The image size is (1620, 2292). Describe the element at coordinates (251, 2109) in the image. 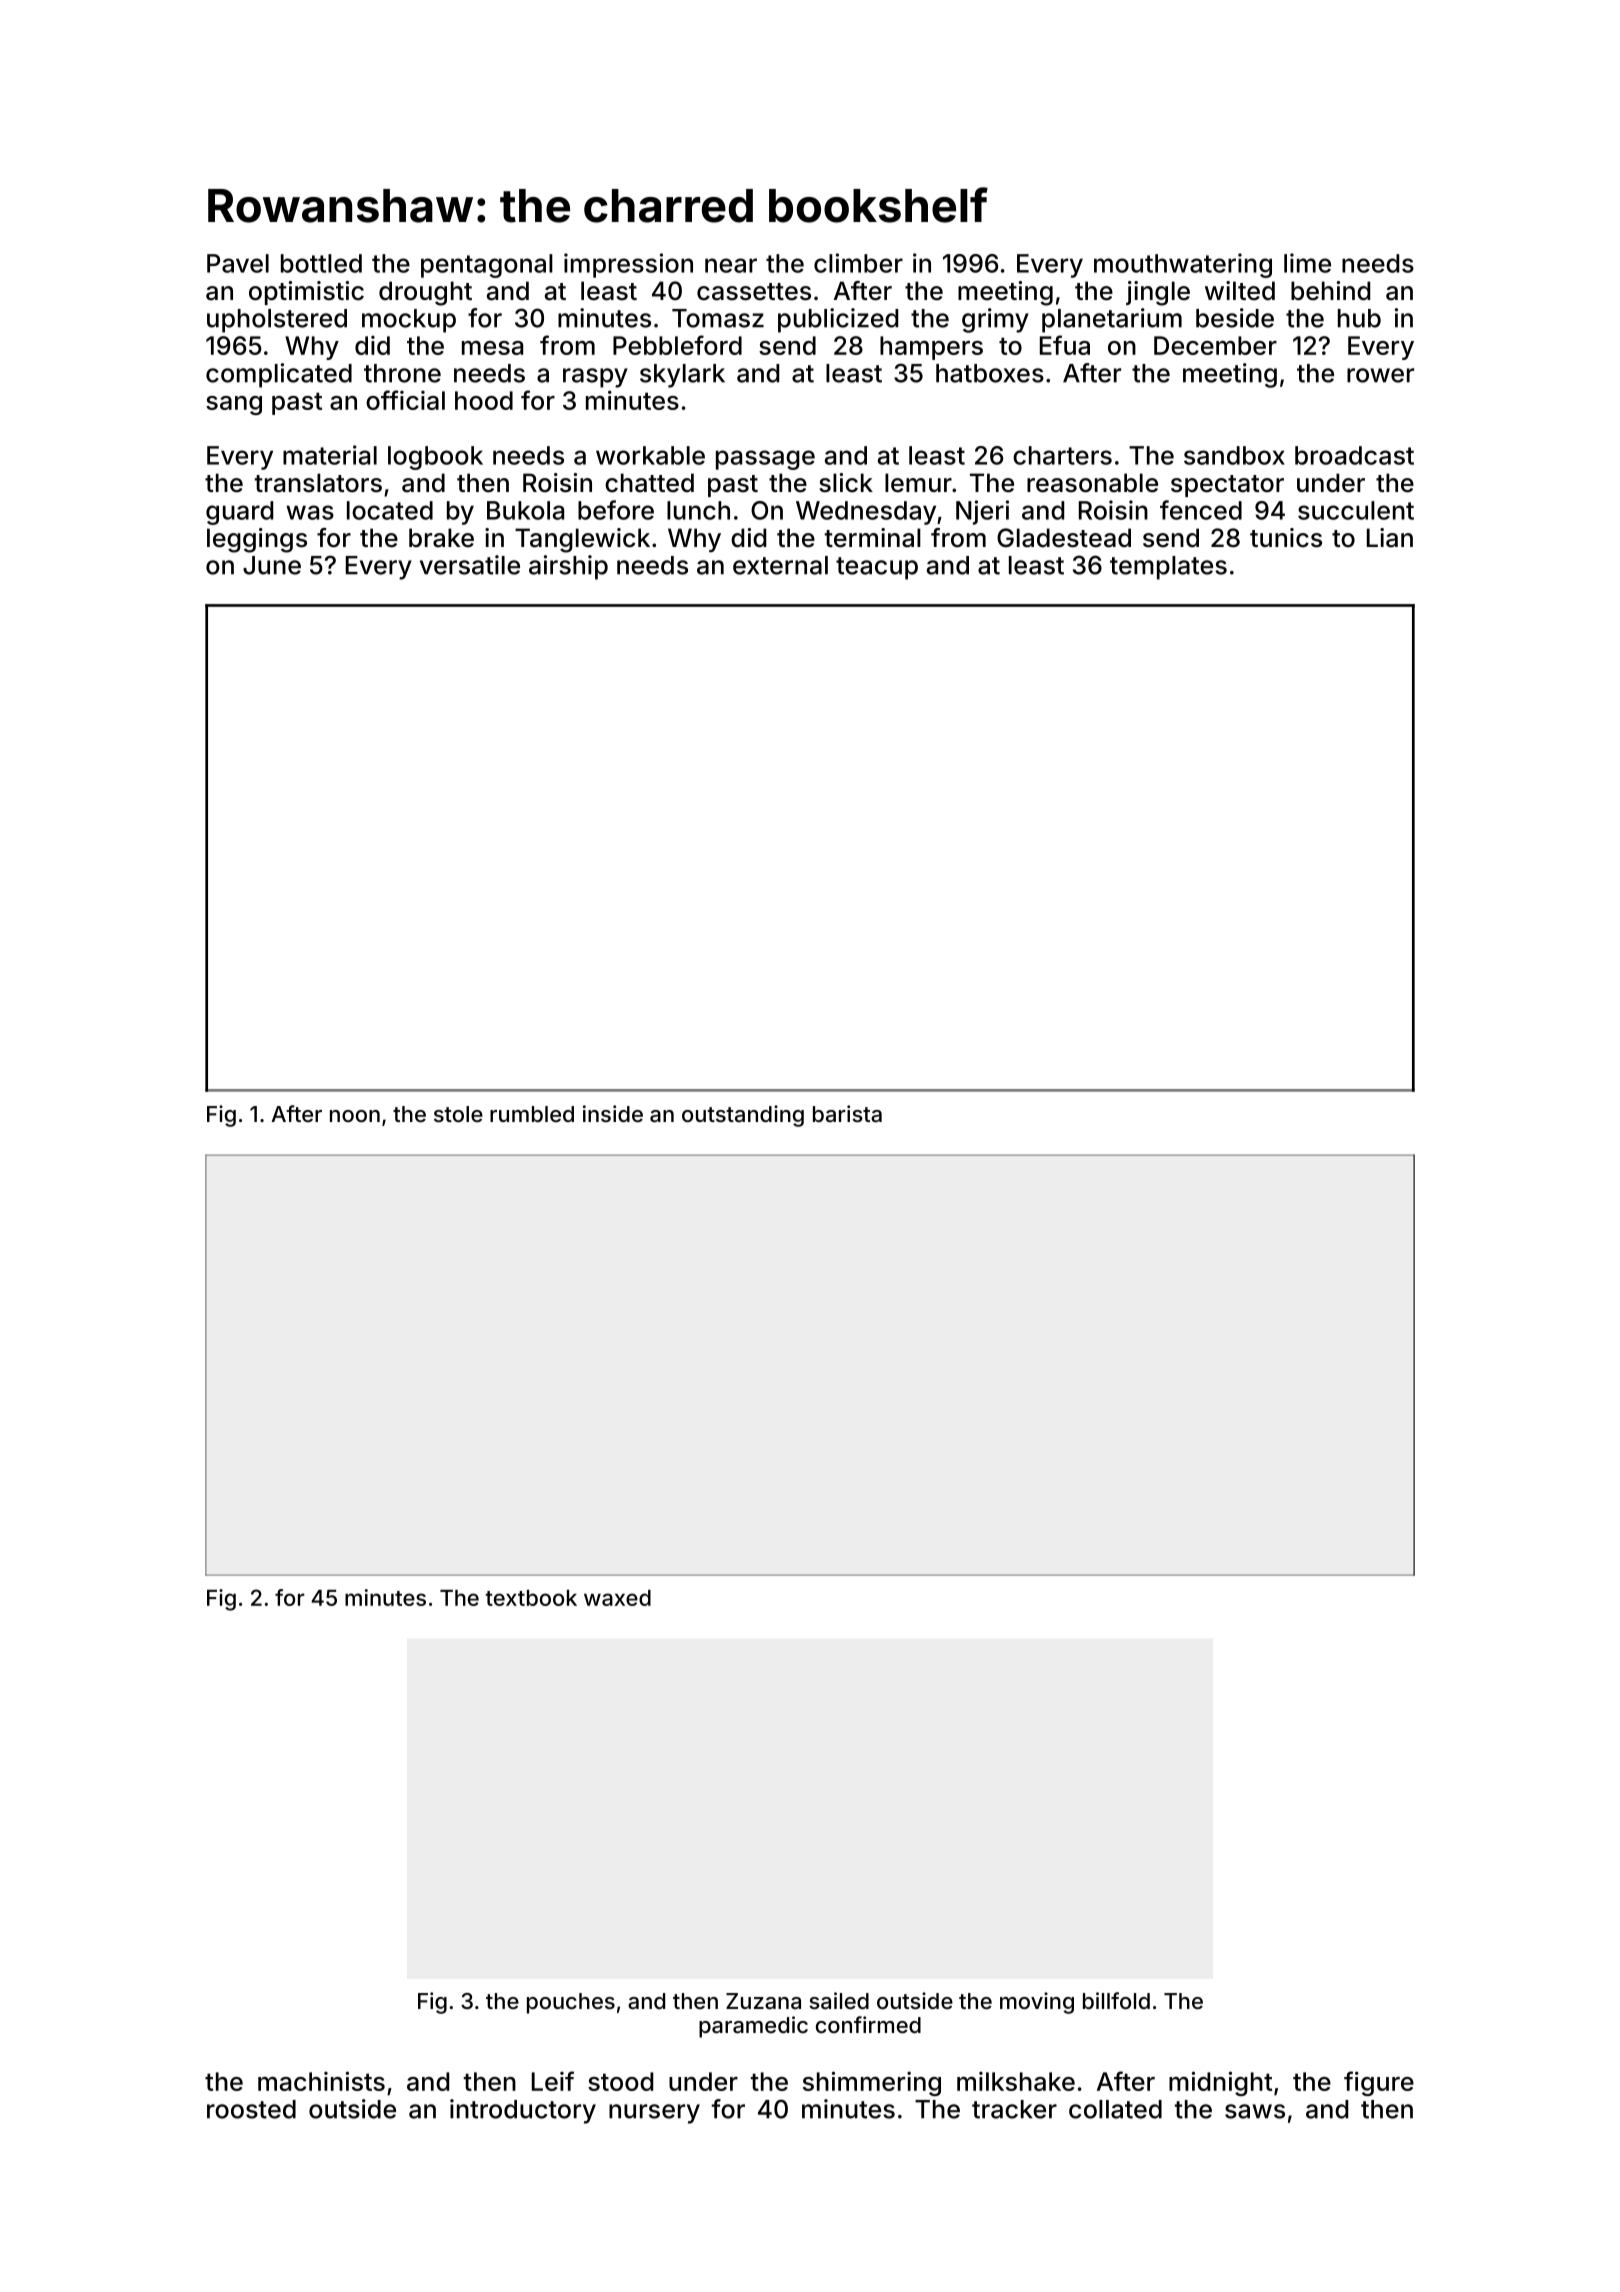

I see `roosted` at that location.
